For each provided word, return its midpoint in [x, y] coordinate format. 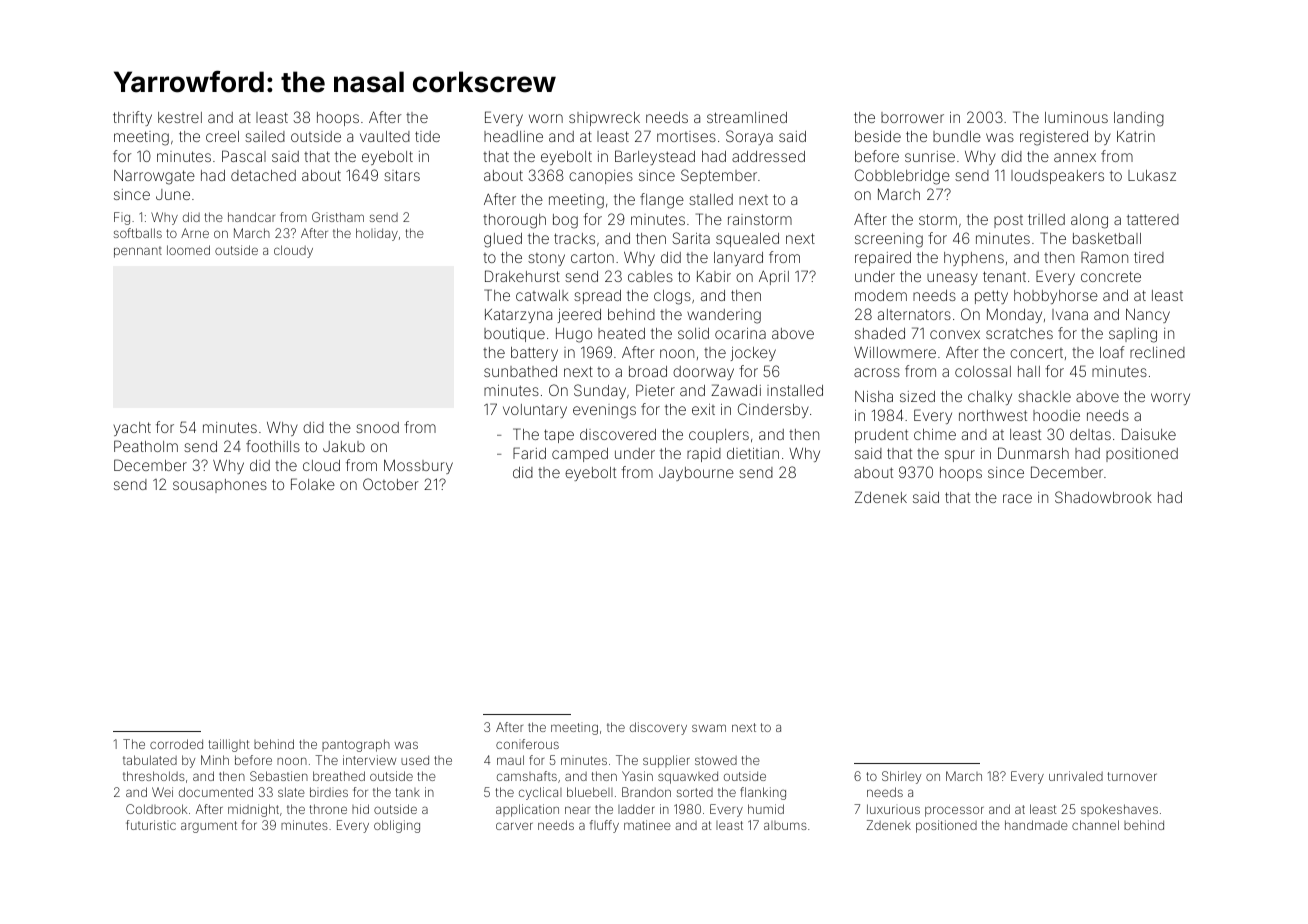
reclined [1157, 352]
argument [209, 827]
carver [514, 826]
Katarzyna [518, 316]
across [877, 372]
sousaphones [220, 486]
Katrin [1136, 136]
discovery [658, 728]
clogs [672, 297]
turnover [1132, 776]
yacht [132, 429]
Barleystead [655, 157]
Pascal [244, 156]
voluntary [535, 411]
